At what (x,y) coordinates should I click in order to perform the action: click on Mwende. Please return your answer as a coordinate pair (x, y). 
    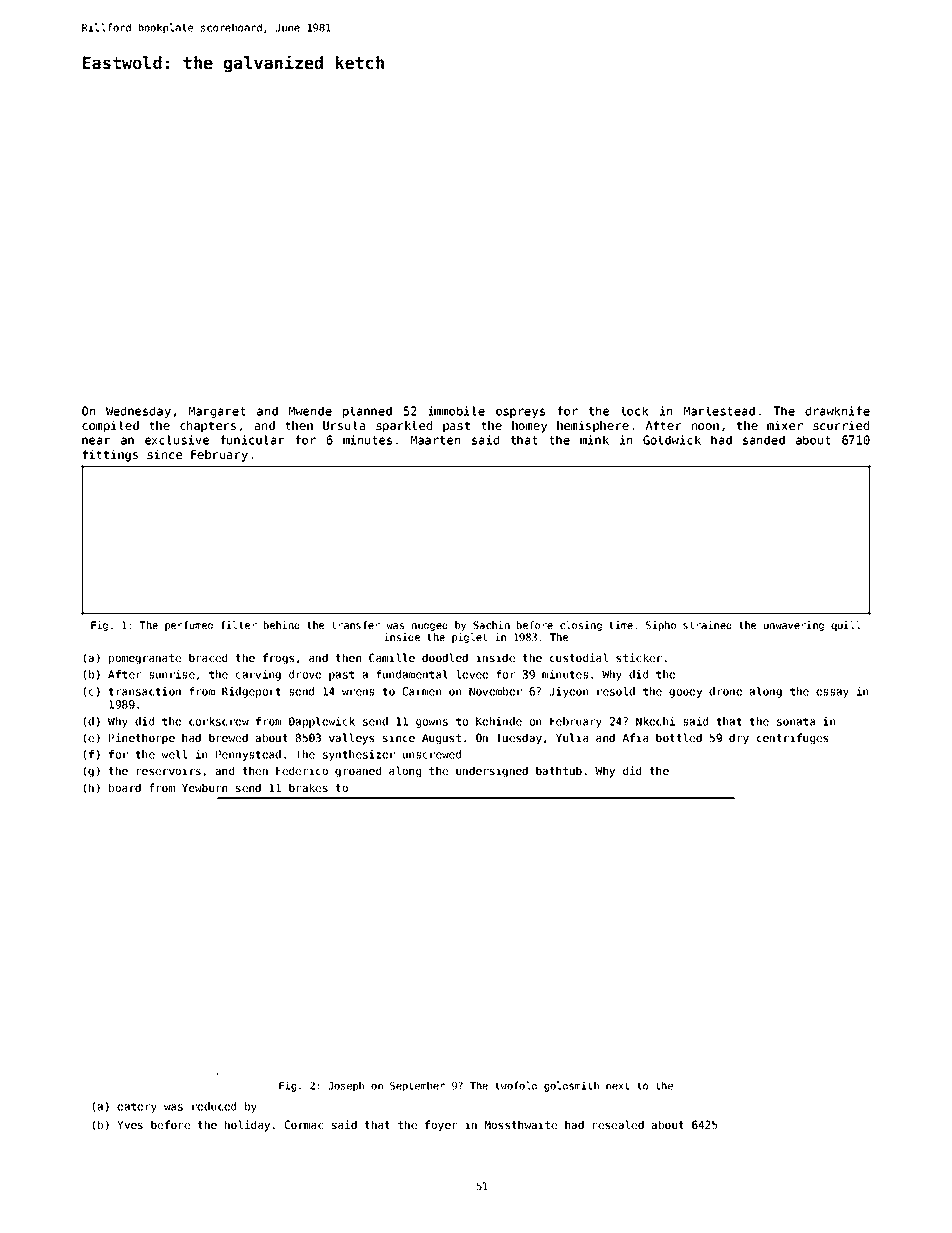
    Looking at the image, I should click on (310, 411).
